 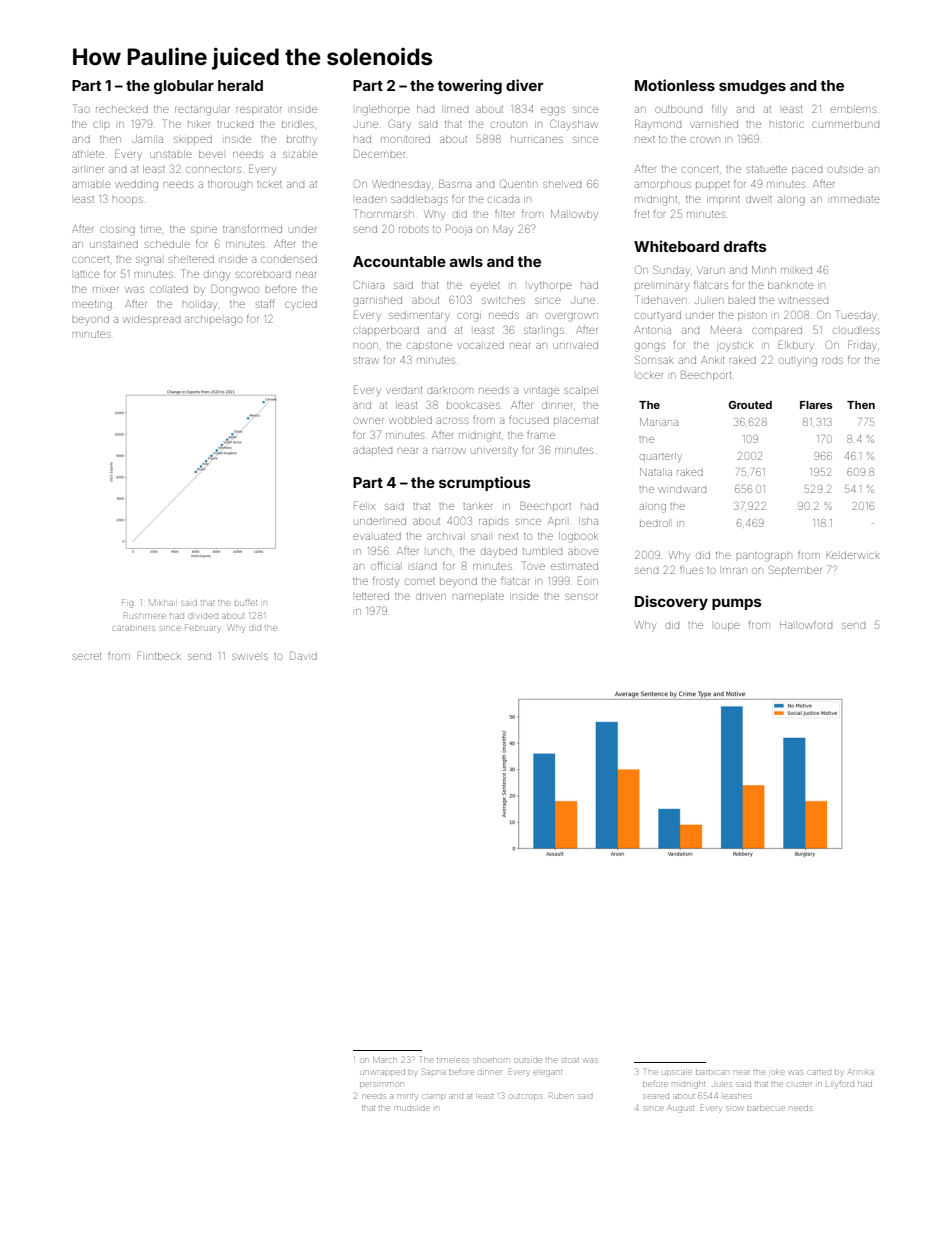 I want to click on globular, so click(x=184, y=87).
